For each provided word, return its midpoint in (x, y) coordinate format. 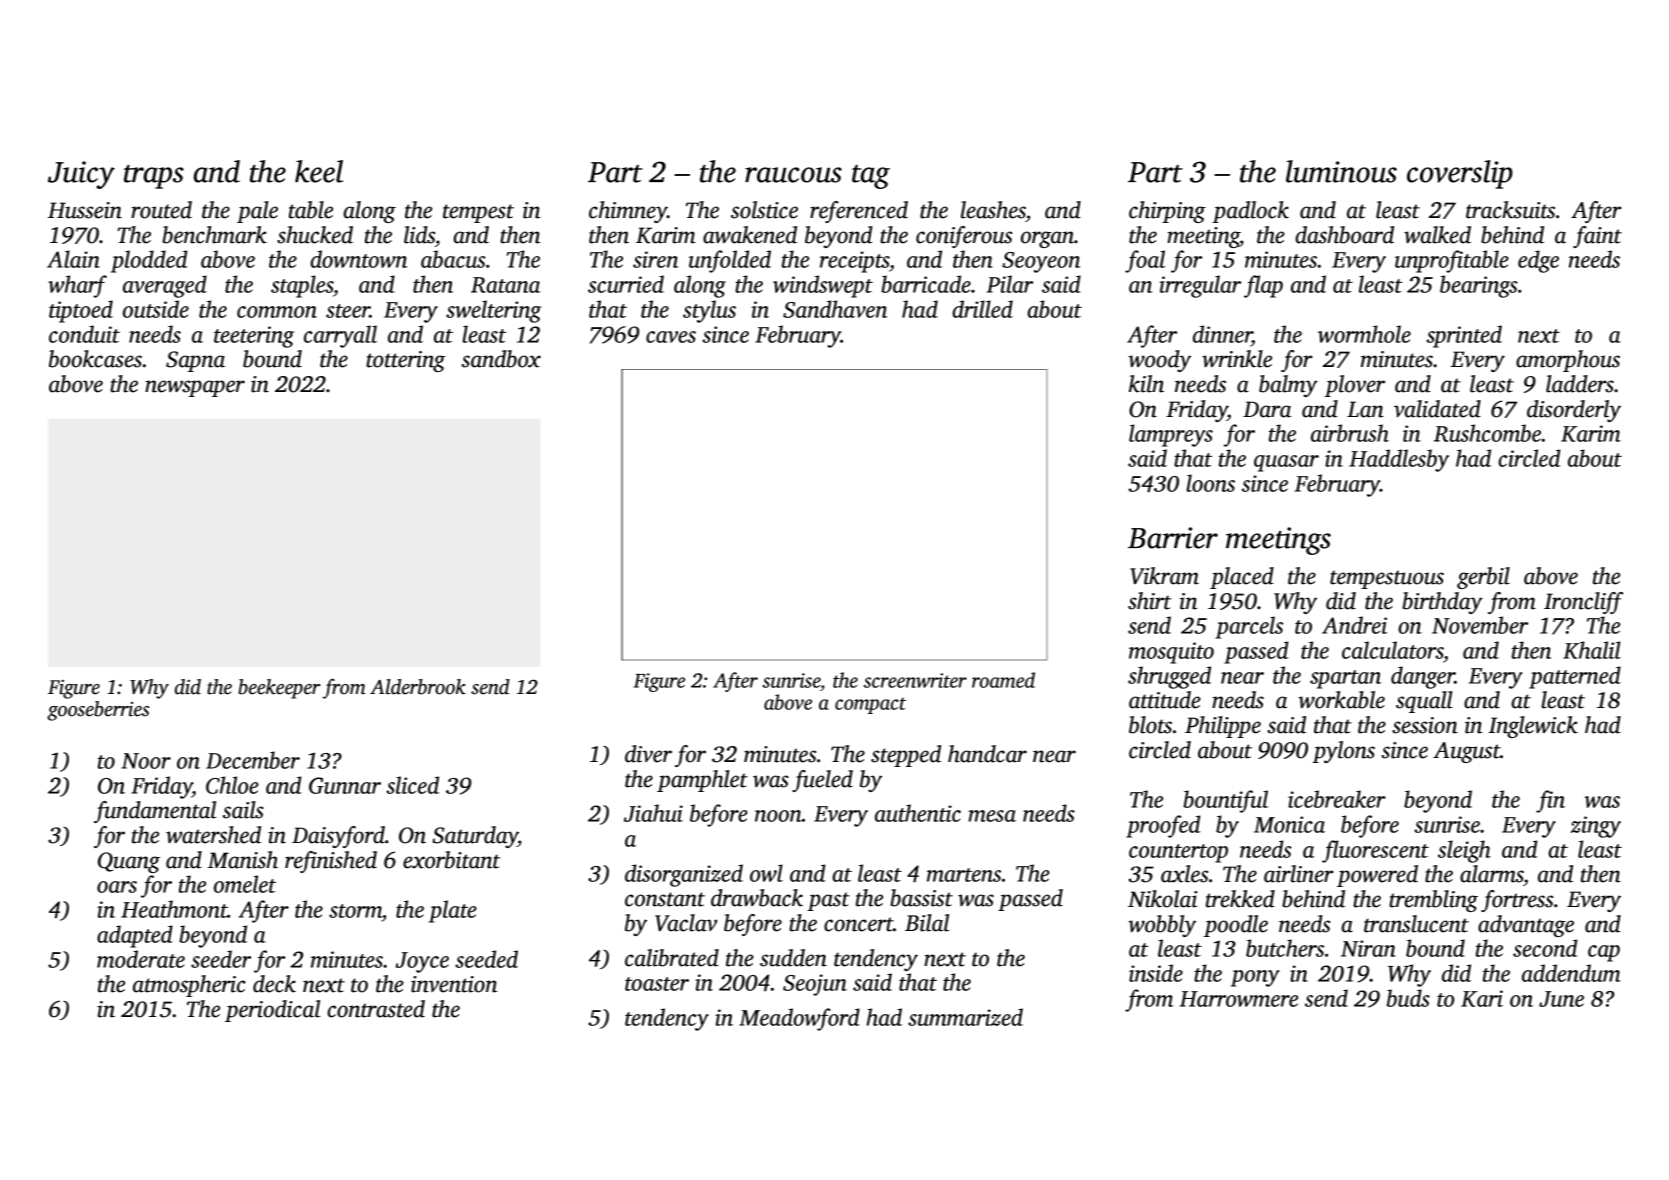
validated (1437, 409)
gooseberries (98, 711)
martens (964, 875)
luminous (1341, 171)
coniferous (964, 237)
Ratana (505, 285)
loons (1211, 483)
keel (319, 171)
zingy (1596, 827)
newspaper (195, 388)
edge (1538, 261)
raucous (793, 175)
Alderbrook (418, 687)
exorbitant (451, 860)
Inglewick (1533, 727)
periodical (272, 1011)
